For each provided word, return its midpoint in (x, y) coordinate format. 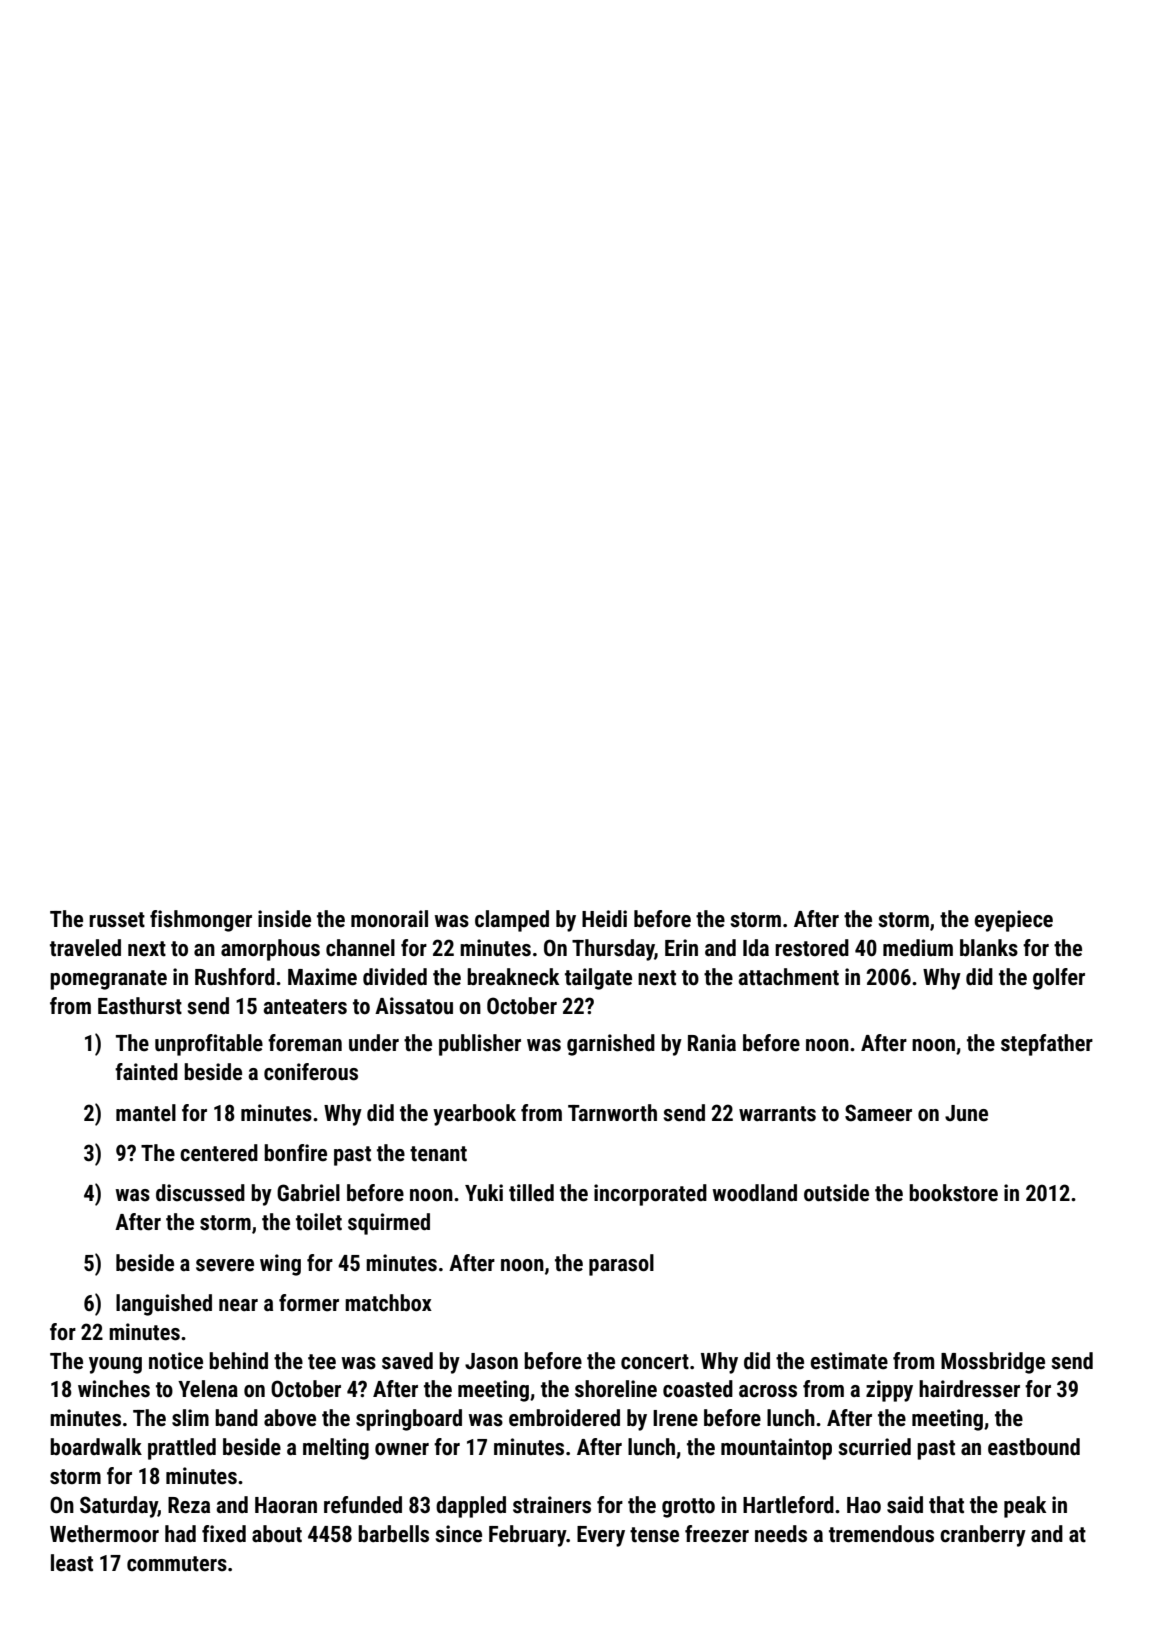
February (528, 1536)
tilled (531, 1193)
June (966, 1113)
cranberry (983, 1536)
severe (225, 1265)
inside (284, 919)
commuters (177, 1564)
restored (812, 948)
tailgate (598, 979)
